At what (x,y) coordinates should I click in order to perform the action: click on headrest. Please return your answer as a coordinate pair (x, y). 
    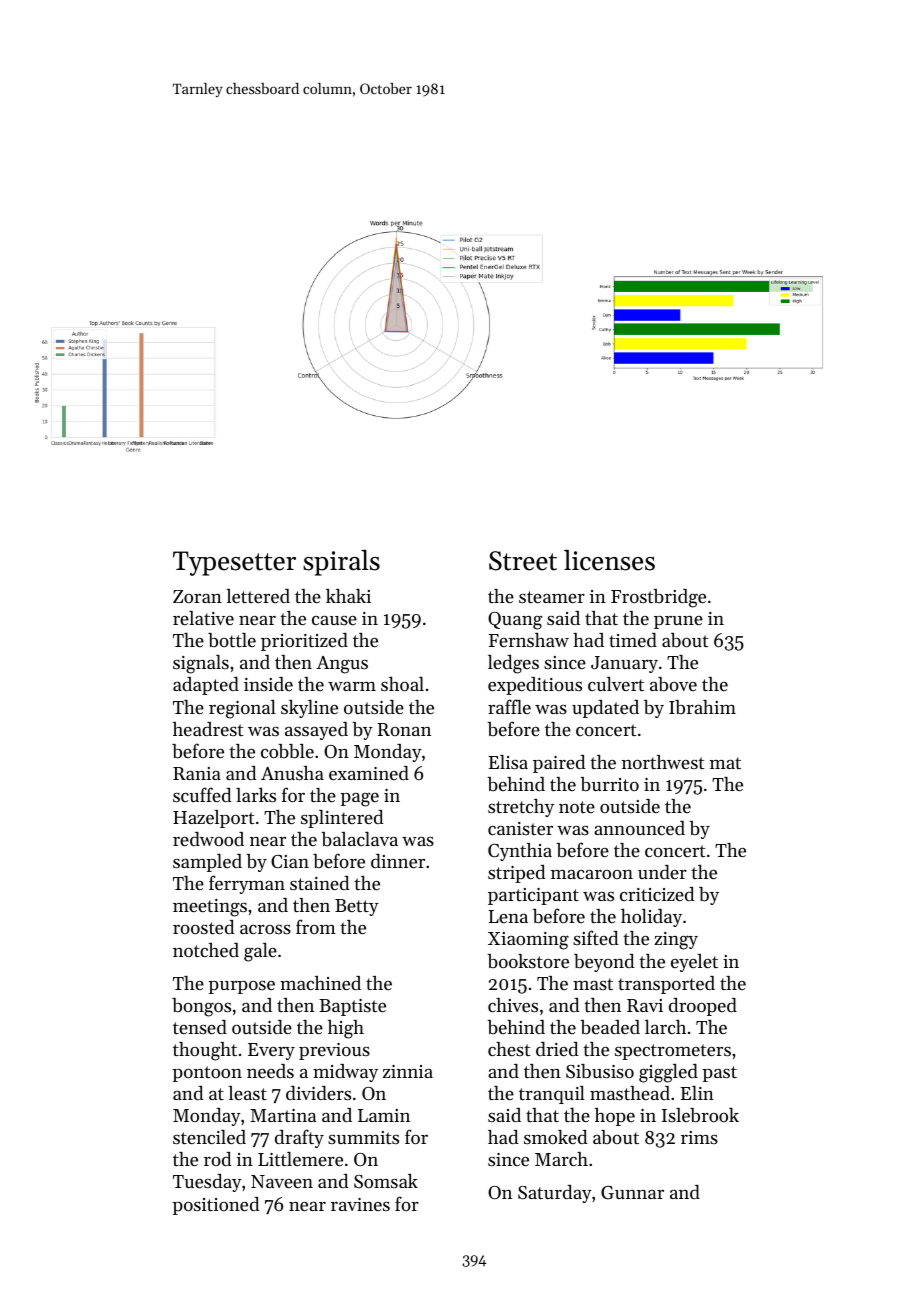
    Looking at the image, I should click on (208, 729).
